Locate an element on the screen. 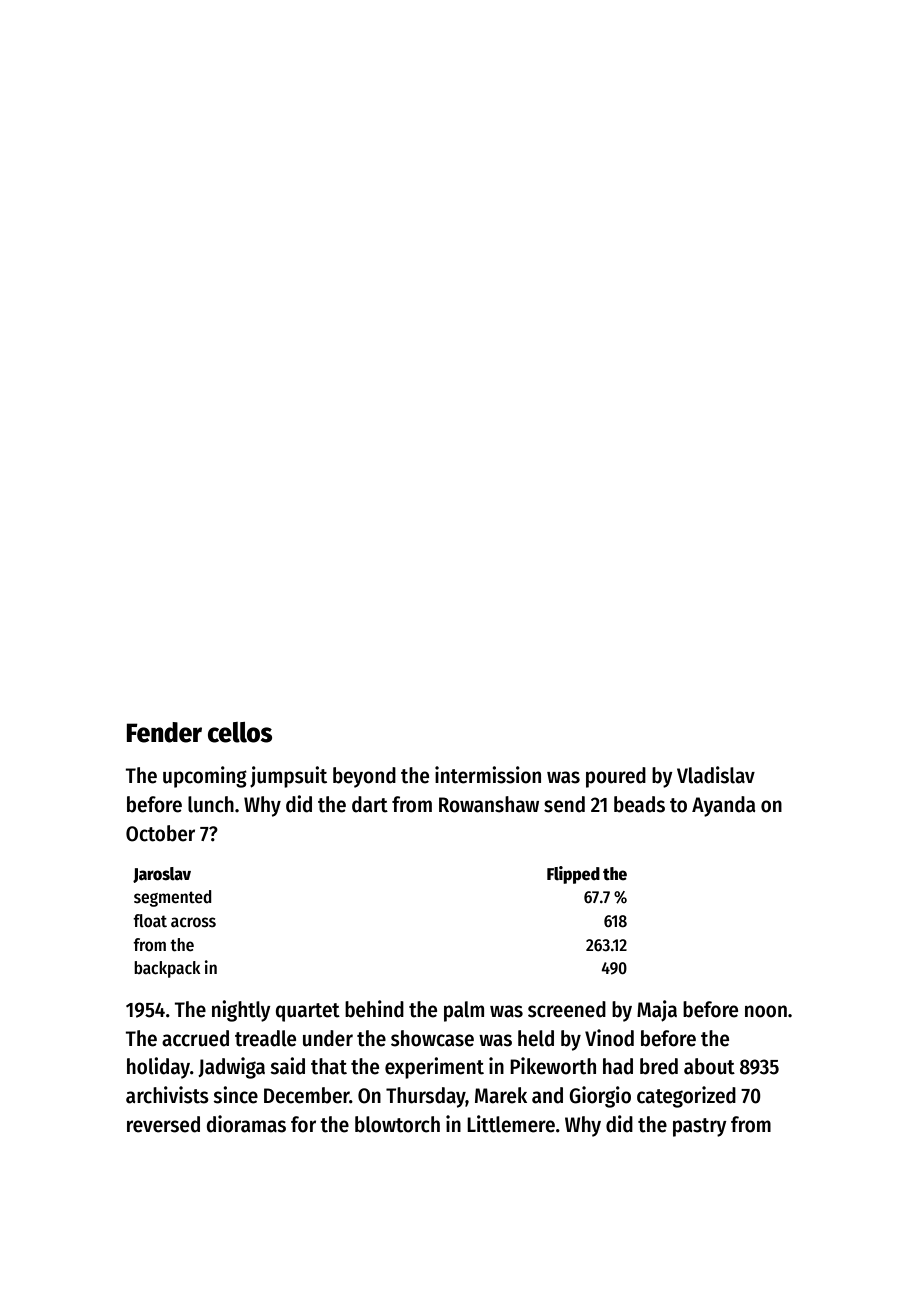  Vladislav is located at coordinates (716, 775).
